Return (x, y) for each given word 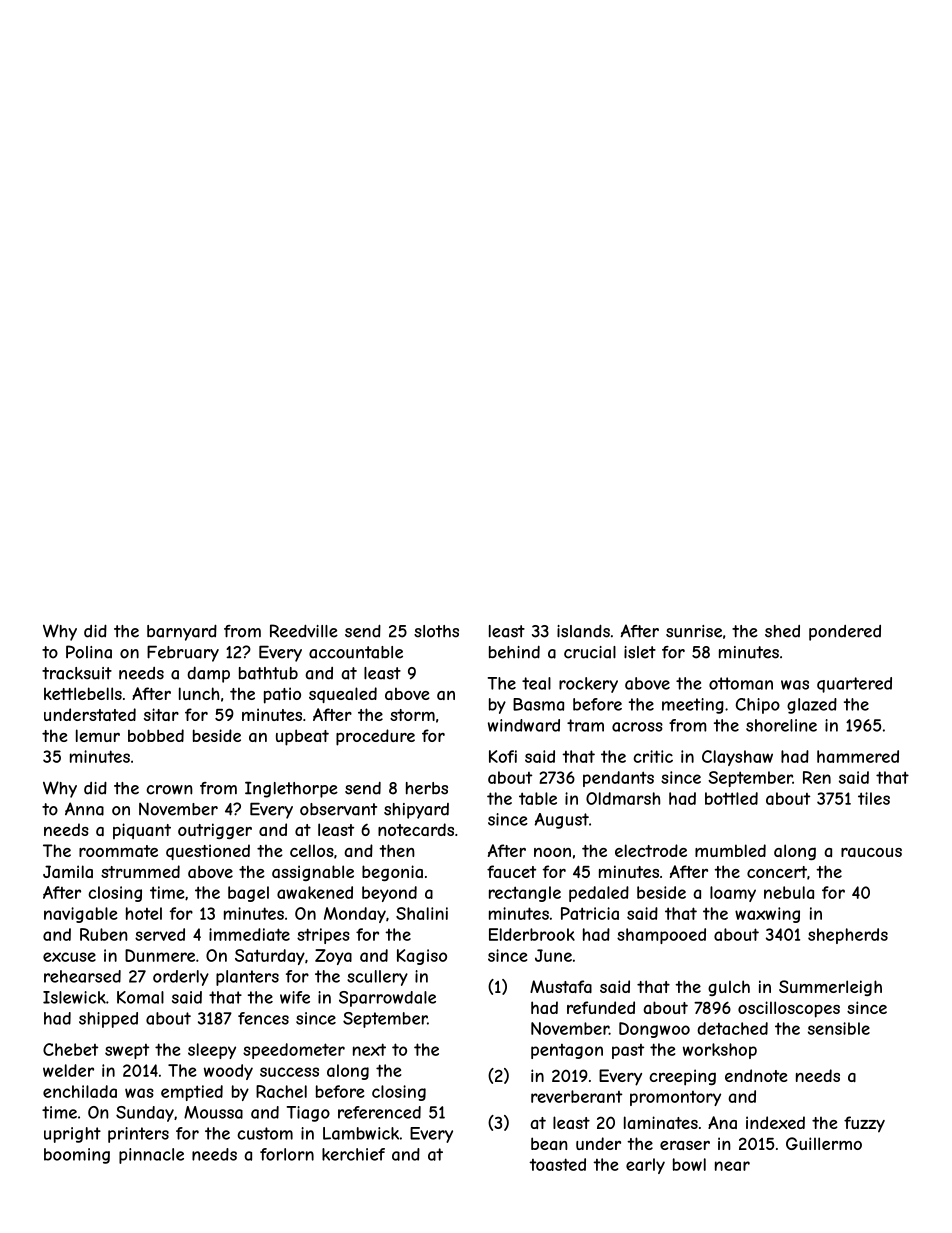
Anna (84, 809)
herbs (427, 788)
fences (263, 1018)
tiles (874, 798)
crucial (590, 652)
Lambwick (361, 1133)
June (553, 955)
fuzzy (864, 1124)
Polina (89, 652)
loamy (733, 894)
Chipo (758, 706)
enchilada (80, 1091)
